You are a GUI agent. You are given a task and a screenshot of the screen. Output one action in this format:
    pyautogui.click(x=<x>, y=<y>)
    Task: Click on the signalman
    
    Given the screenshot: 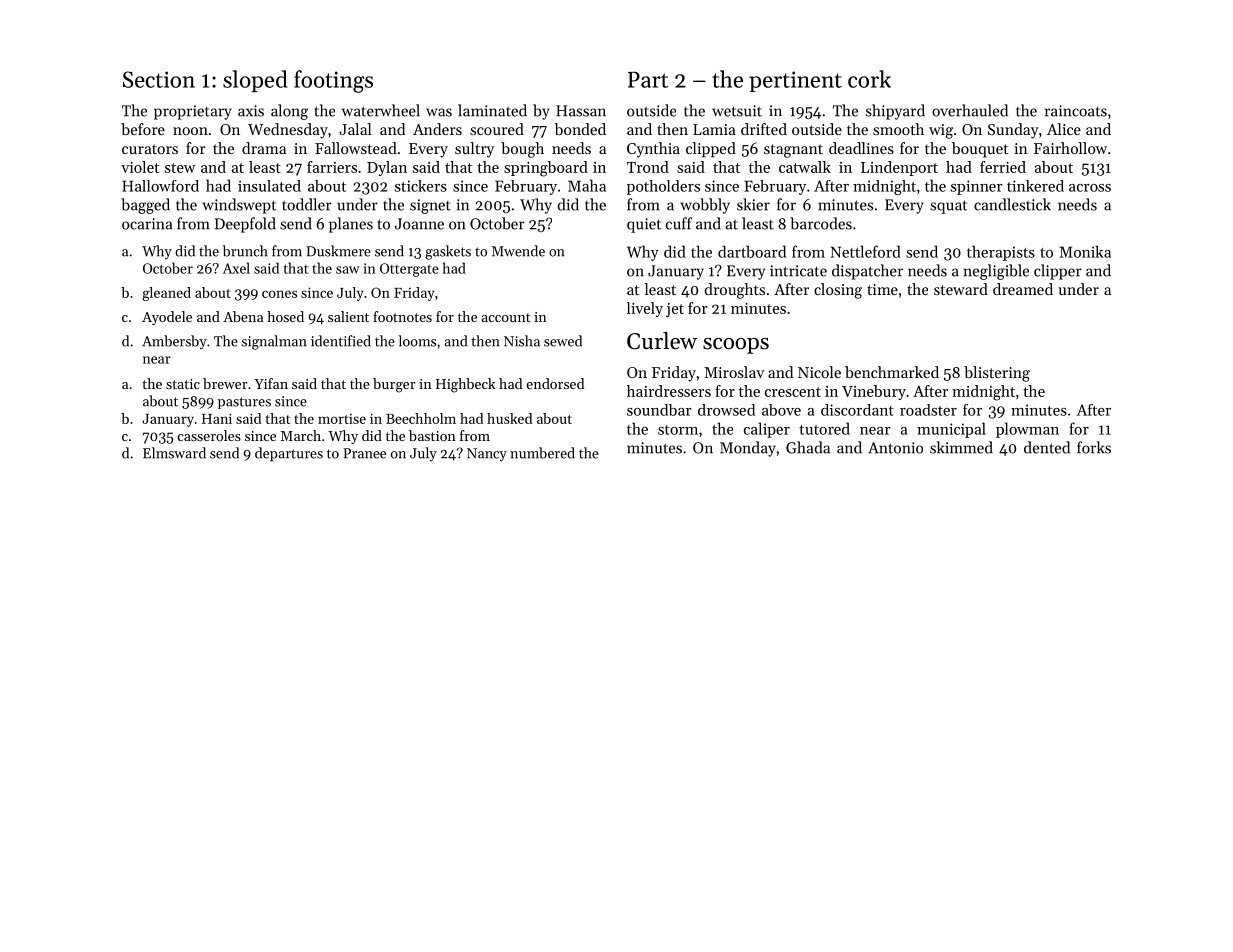 What is the action you would take?
    pyautogui.click(x=273, y=342)
